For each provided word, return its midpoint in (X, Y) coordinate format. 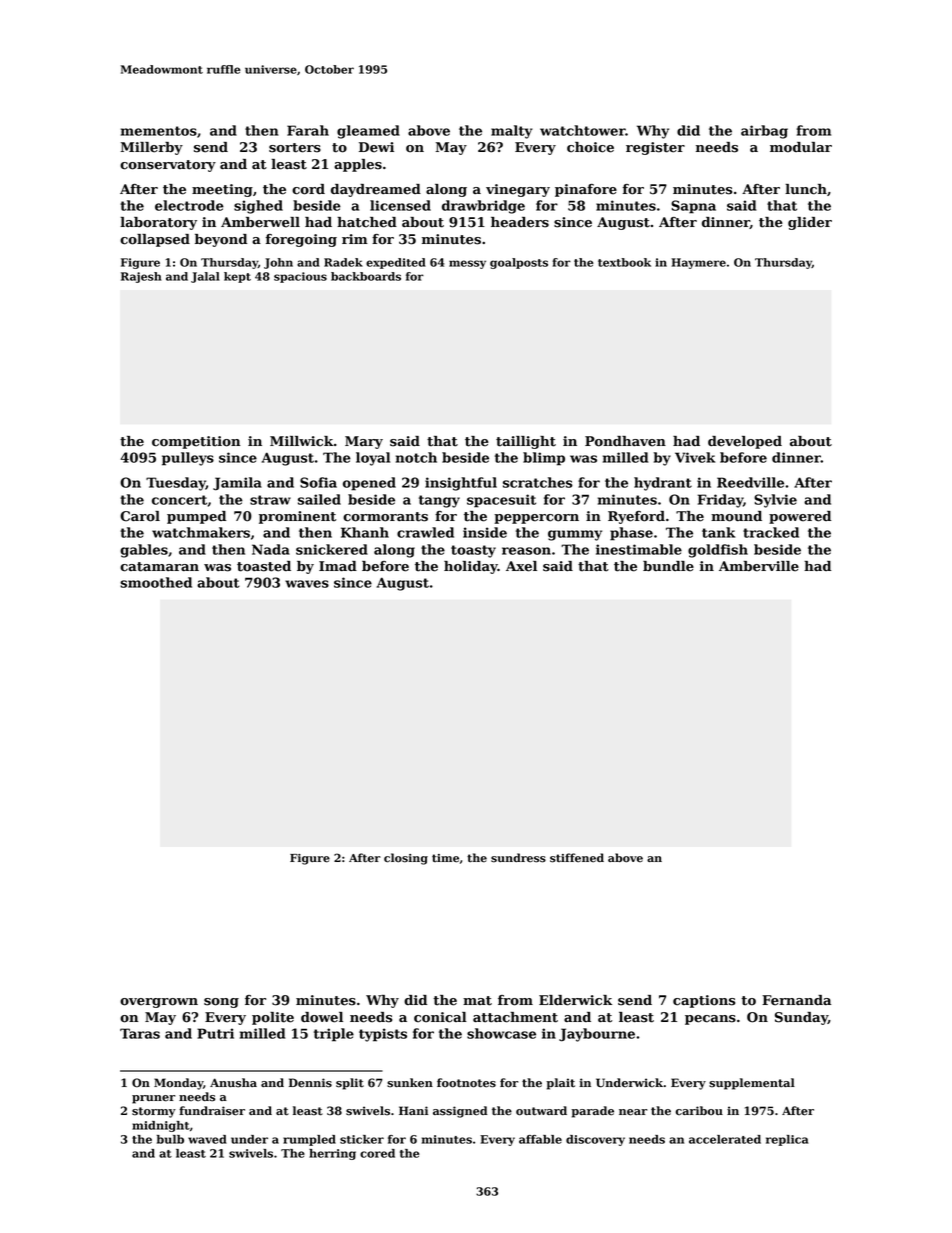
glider (810, 223)
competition (196, 442)
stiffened (577, 858)
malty (512, 132)
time (445, 858)
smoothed (156, 582)
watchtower (583, 130)
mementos (159, 131)
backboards (366, 276)
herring (332, 1154)
